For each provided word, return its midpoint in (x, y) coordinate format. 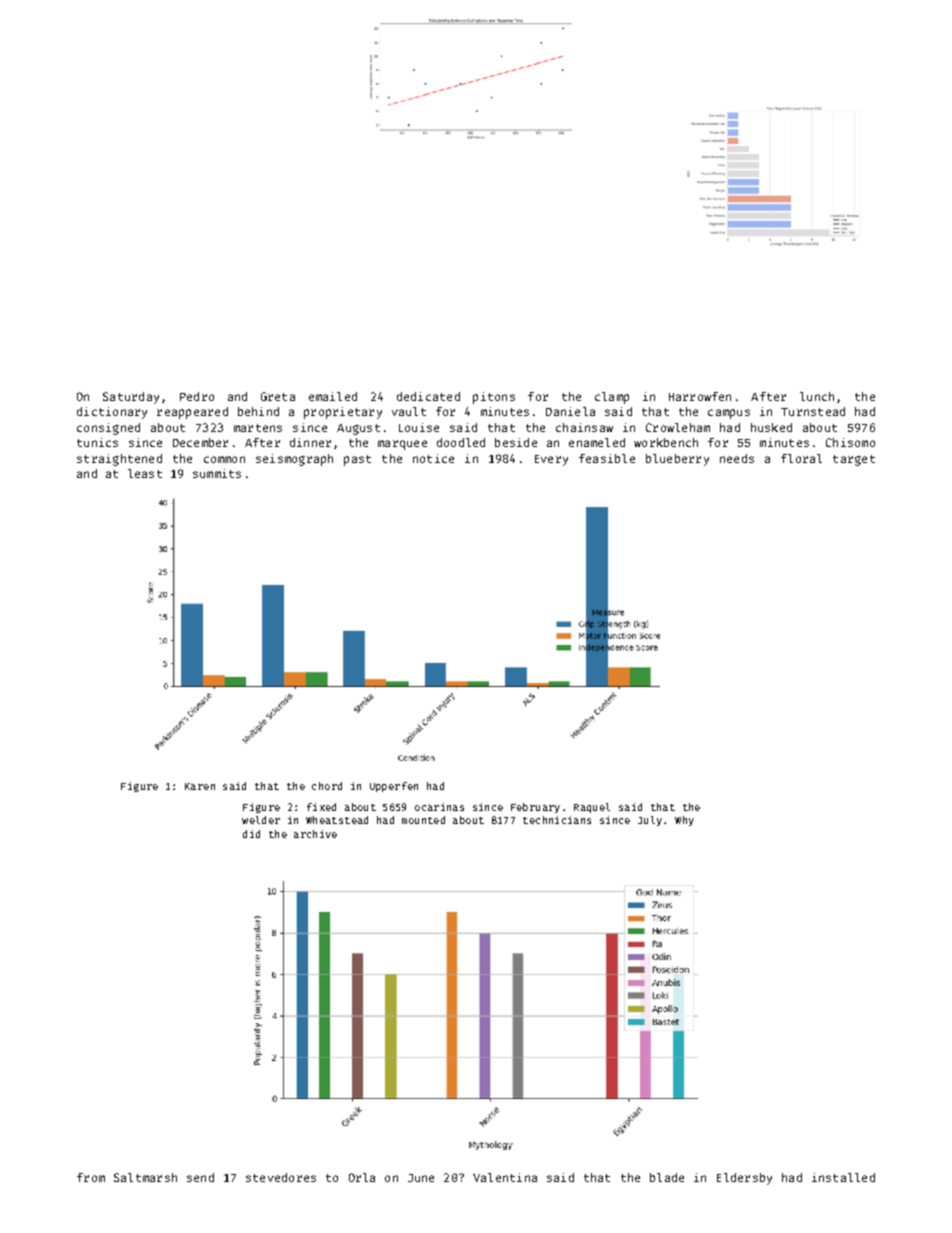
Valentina (505, 1177)
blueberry (677, 460)
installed (843, 1177)
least (145, 473)
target (854, 460)
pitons (494, 398)
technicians (557, 820)
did (251, 834)
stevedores (281, 1177)
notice (433, 458)
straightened (119, 460)
